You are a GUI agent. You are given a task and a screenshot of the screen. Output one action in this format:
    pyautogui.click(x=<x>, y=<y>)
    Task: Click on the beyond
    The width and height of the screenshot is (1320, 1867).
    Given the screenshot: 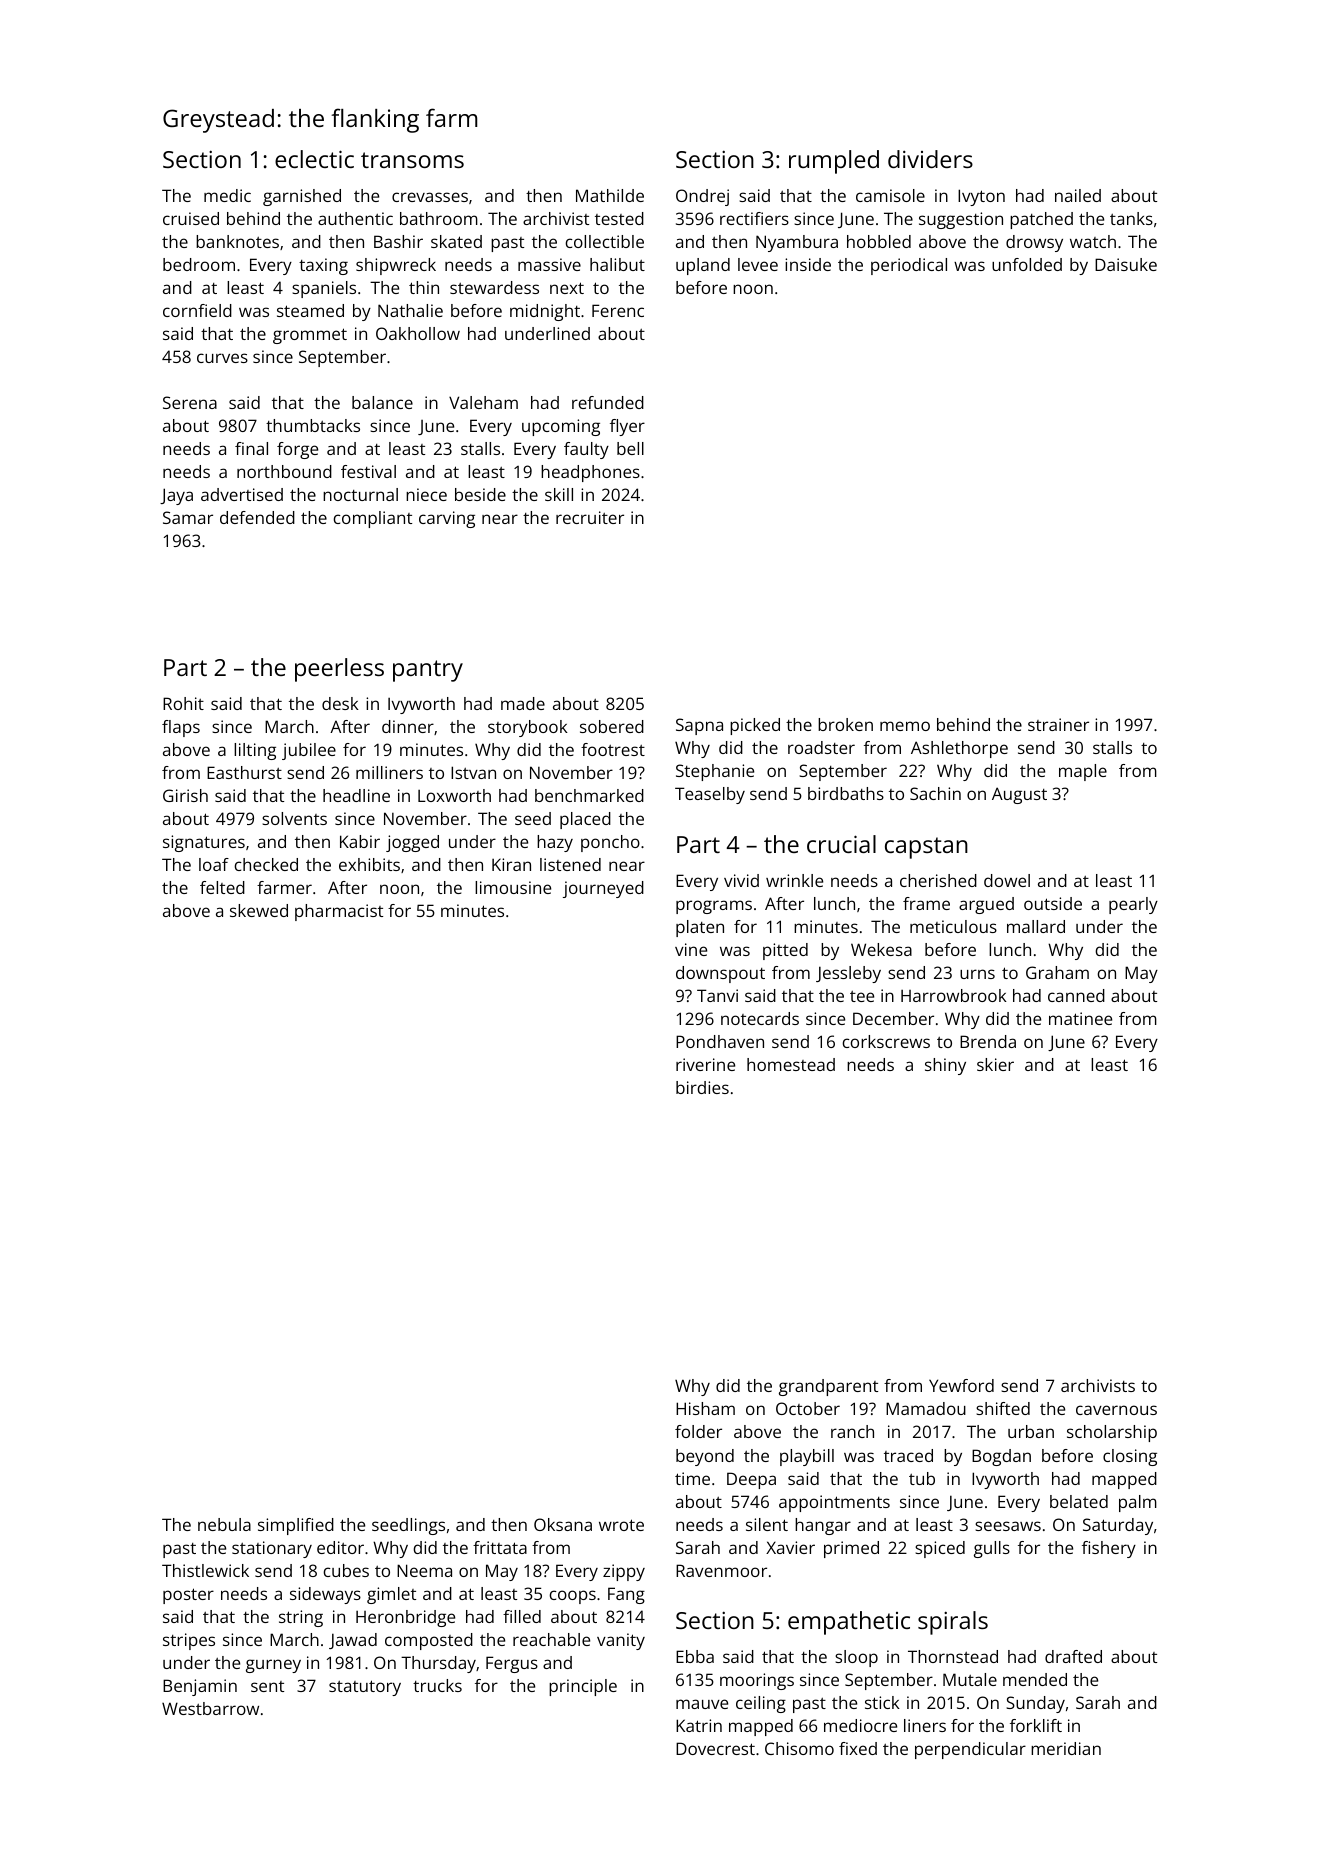 What is the action you would take?
    pyautogui.click(x=705, y=1457)
